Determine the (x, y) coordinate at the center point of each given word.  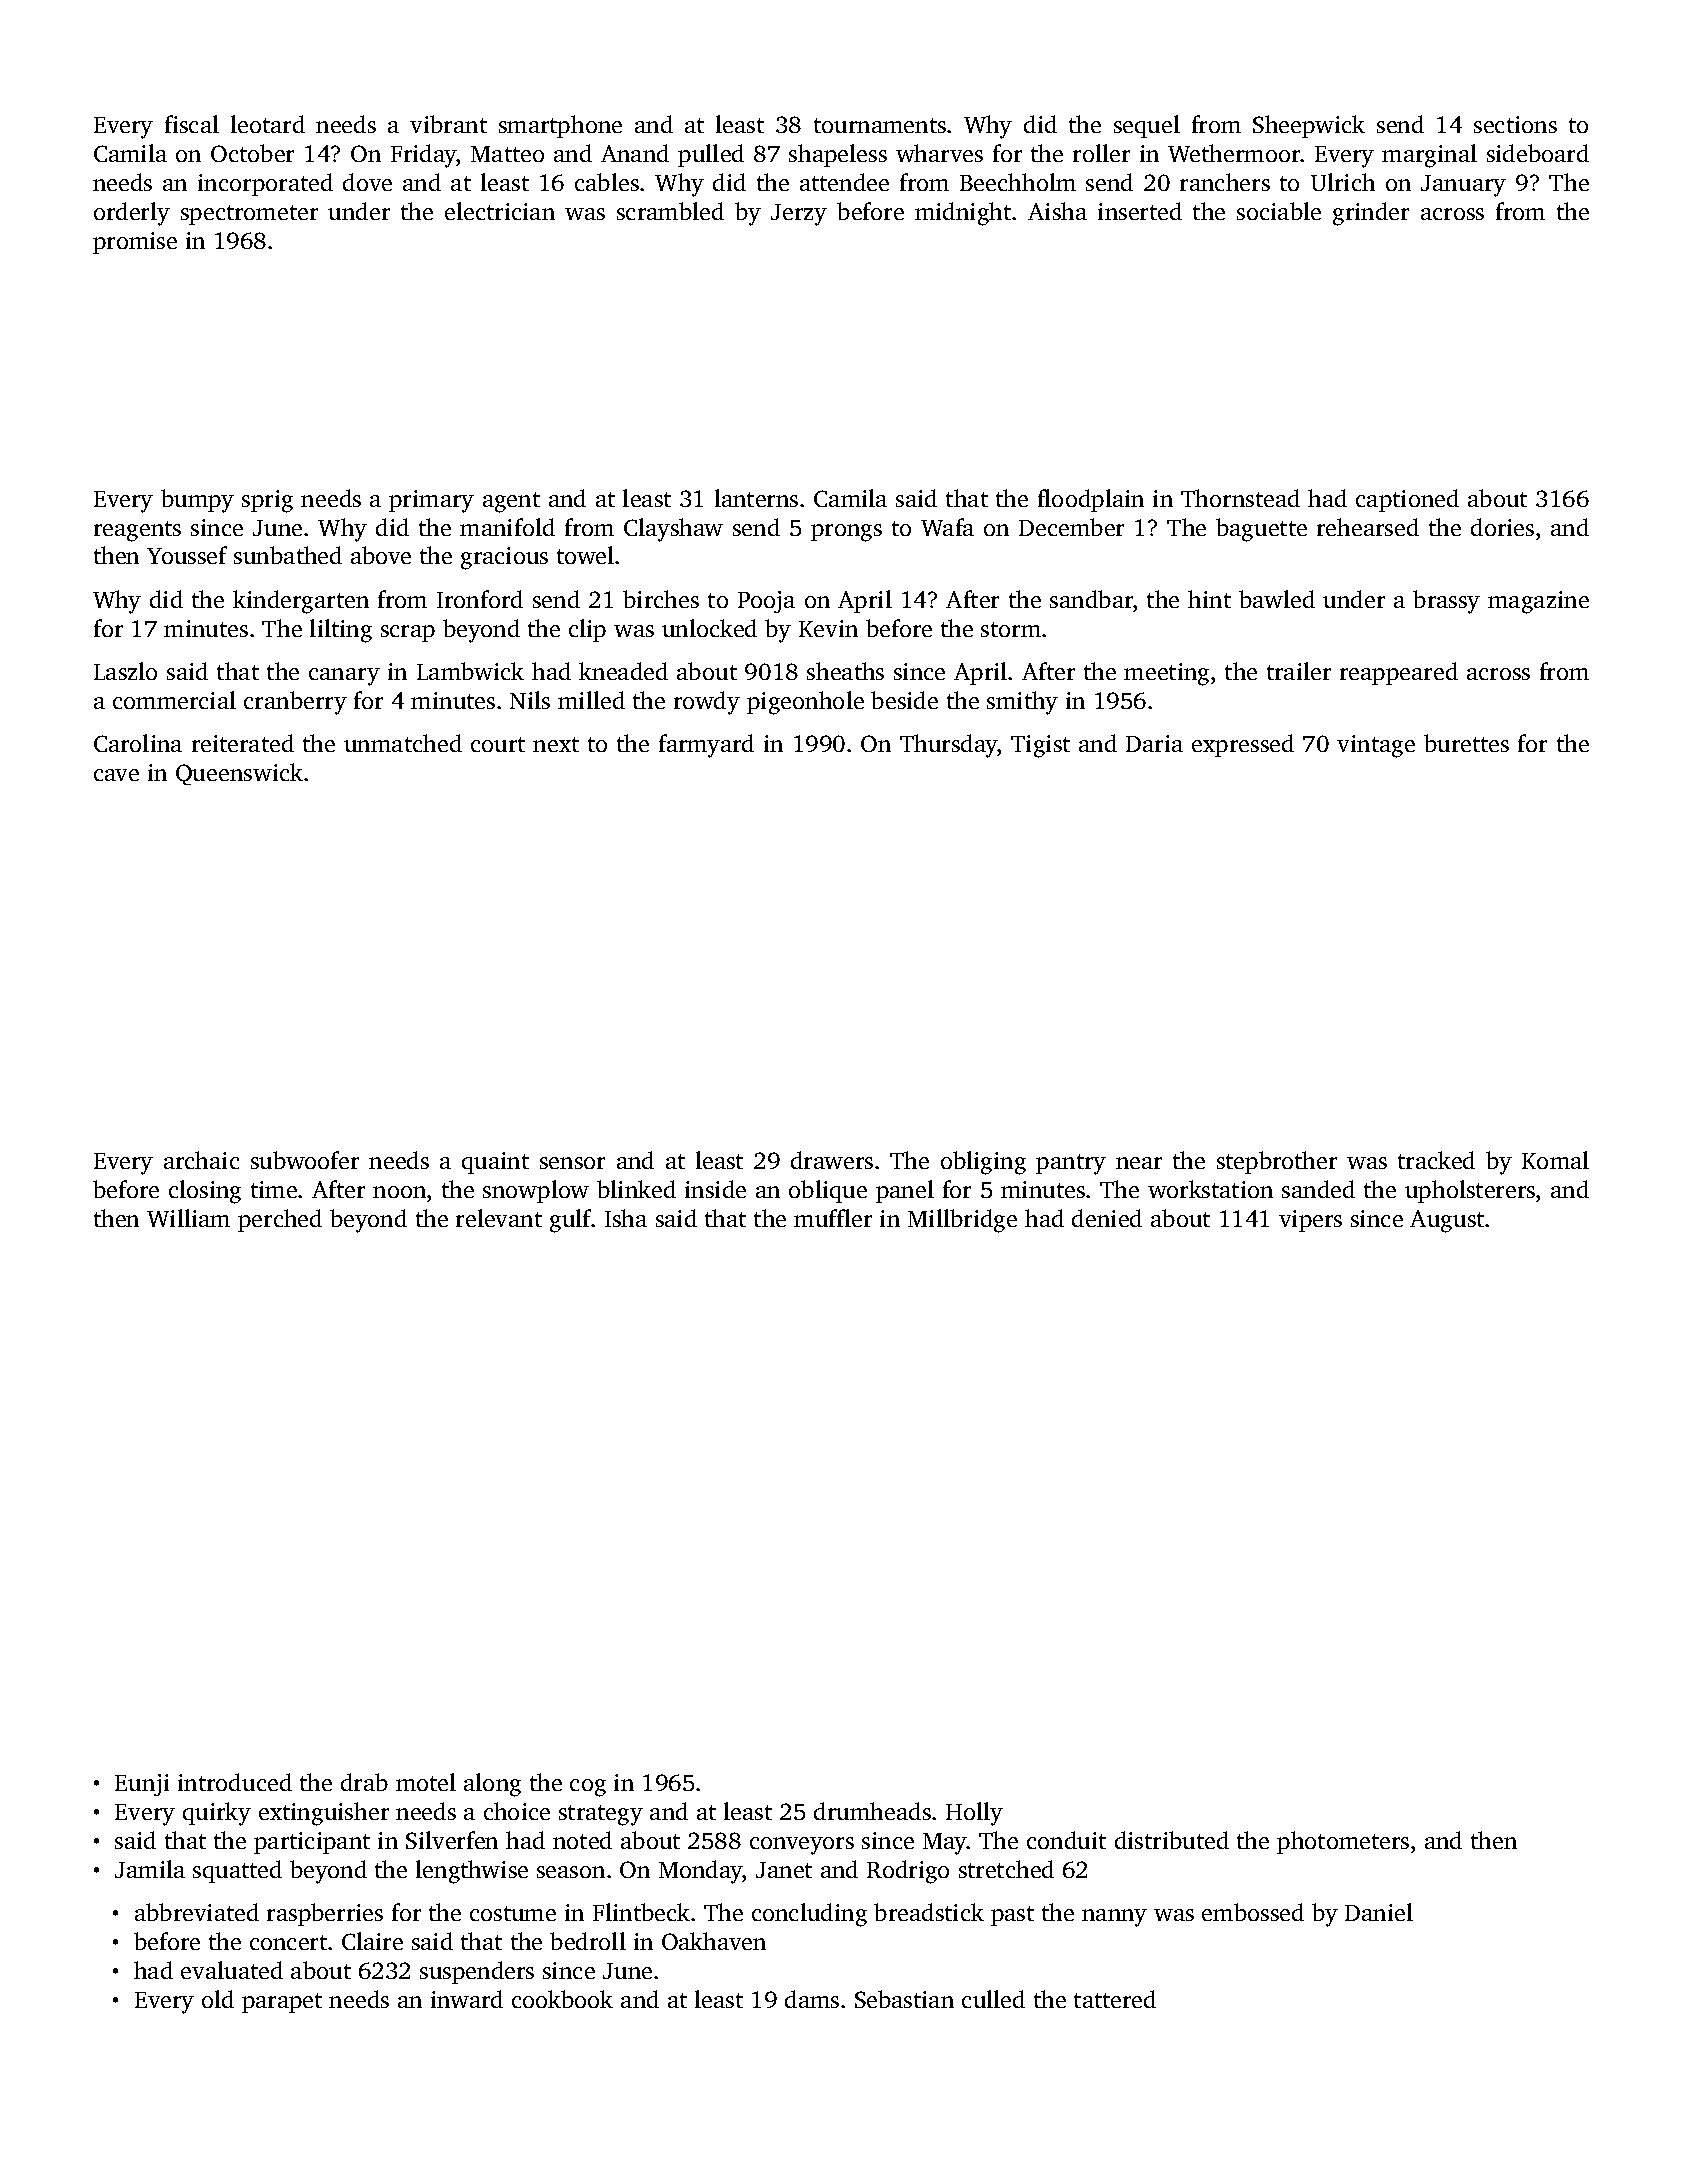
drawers (832, 1160)
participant (312, 1843)
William (188, 1218)
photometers (1343, 1842)
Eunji (142, 1785)
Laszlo (125, 671)
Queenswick (239, 774)
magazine (1538, 602)
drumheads (872, 1811)
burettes (1466, 743)
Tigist (1040, 746)
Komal (1555, 1160)
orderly (132, 214)
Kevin (828, 628)
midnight (963, 214)
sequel (1147, 126)
